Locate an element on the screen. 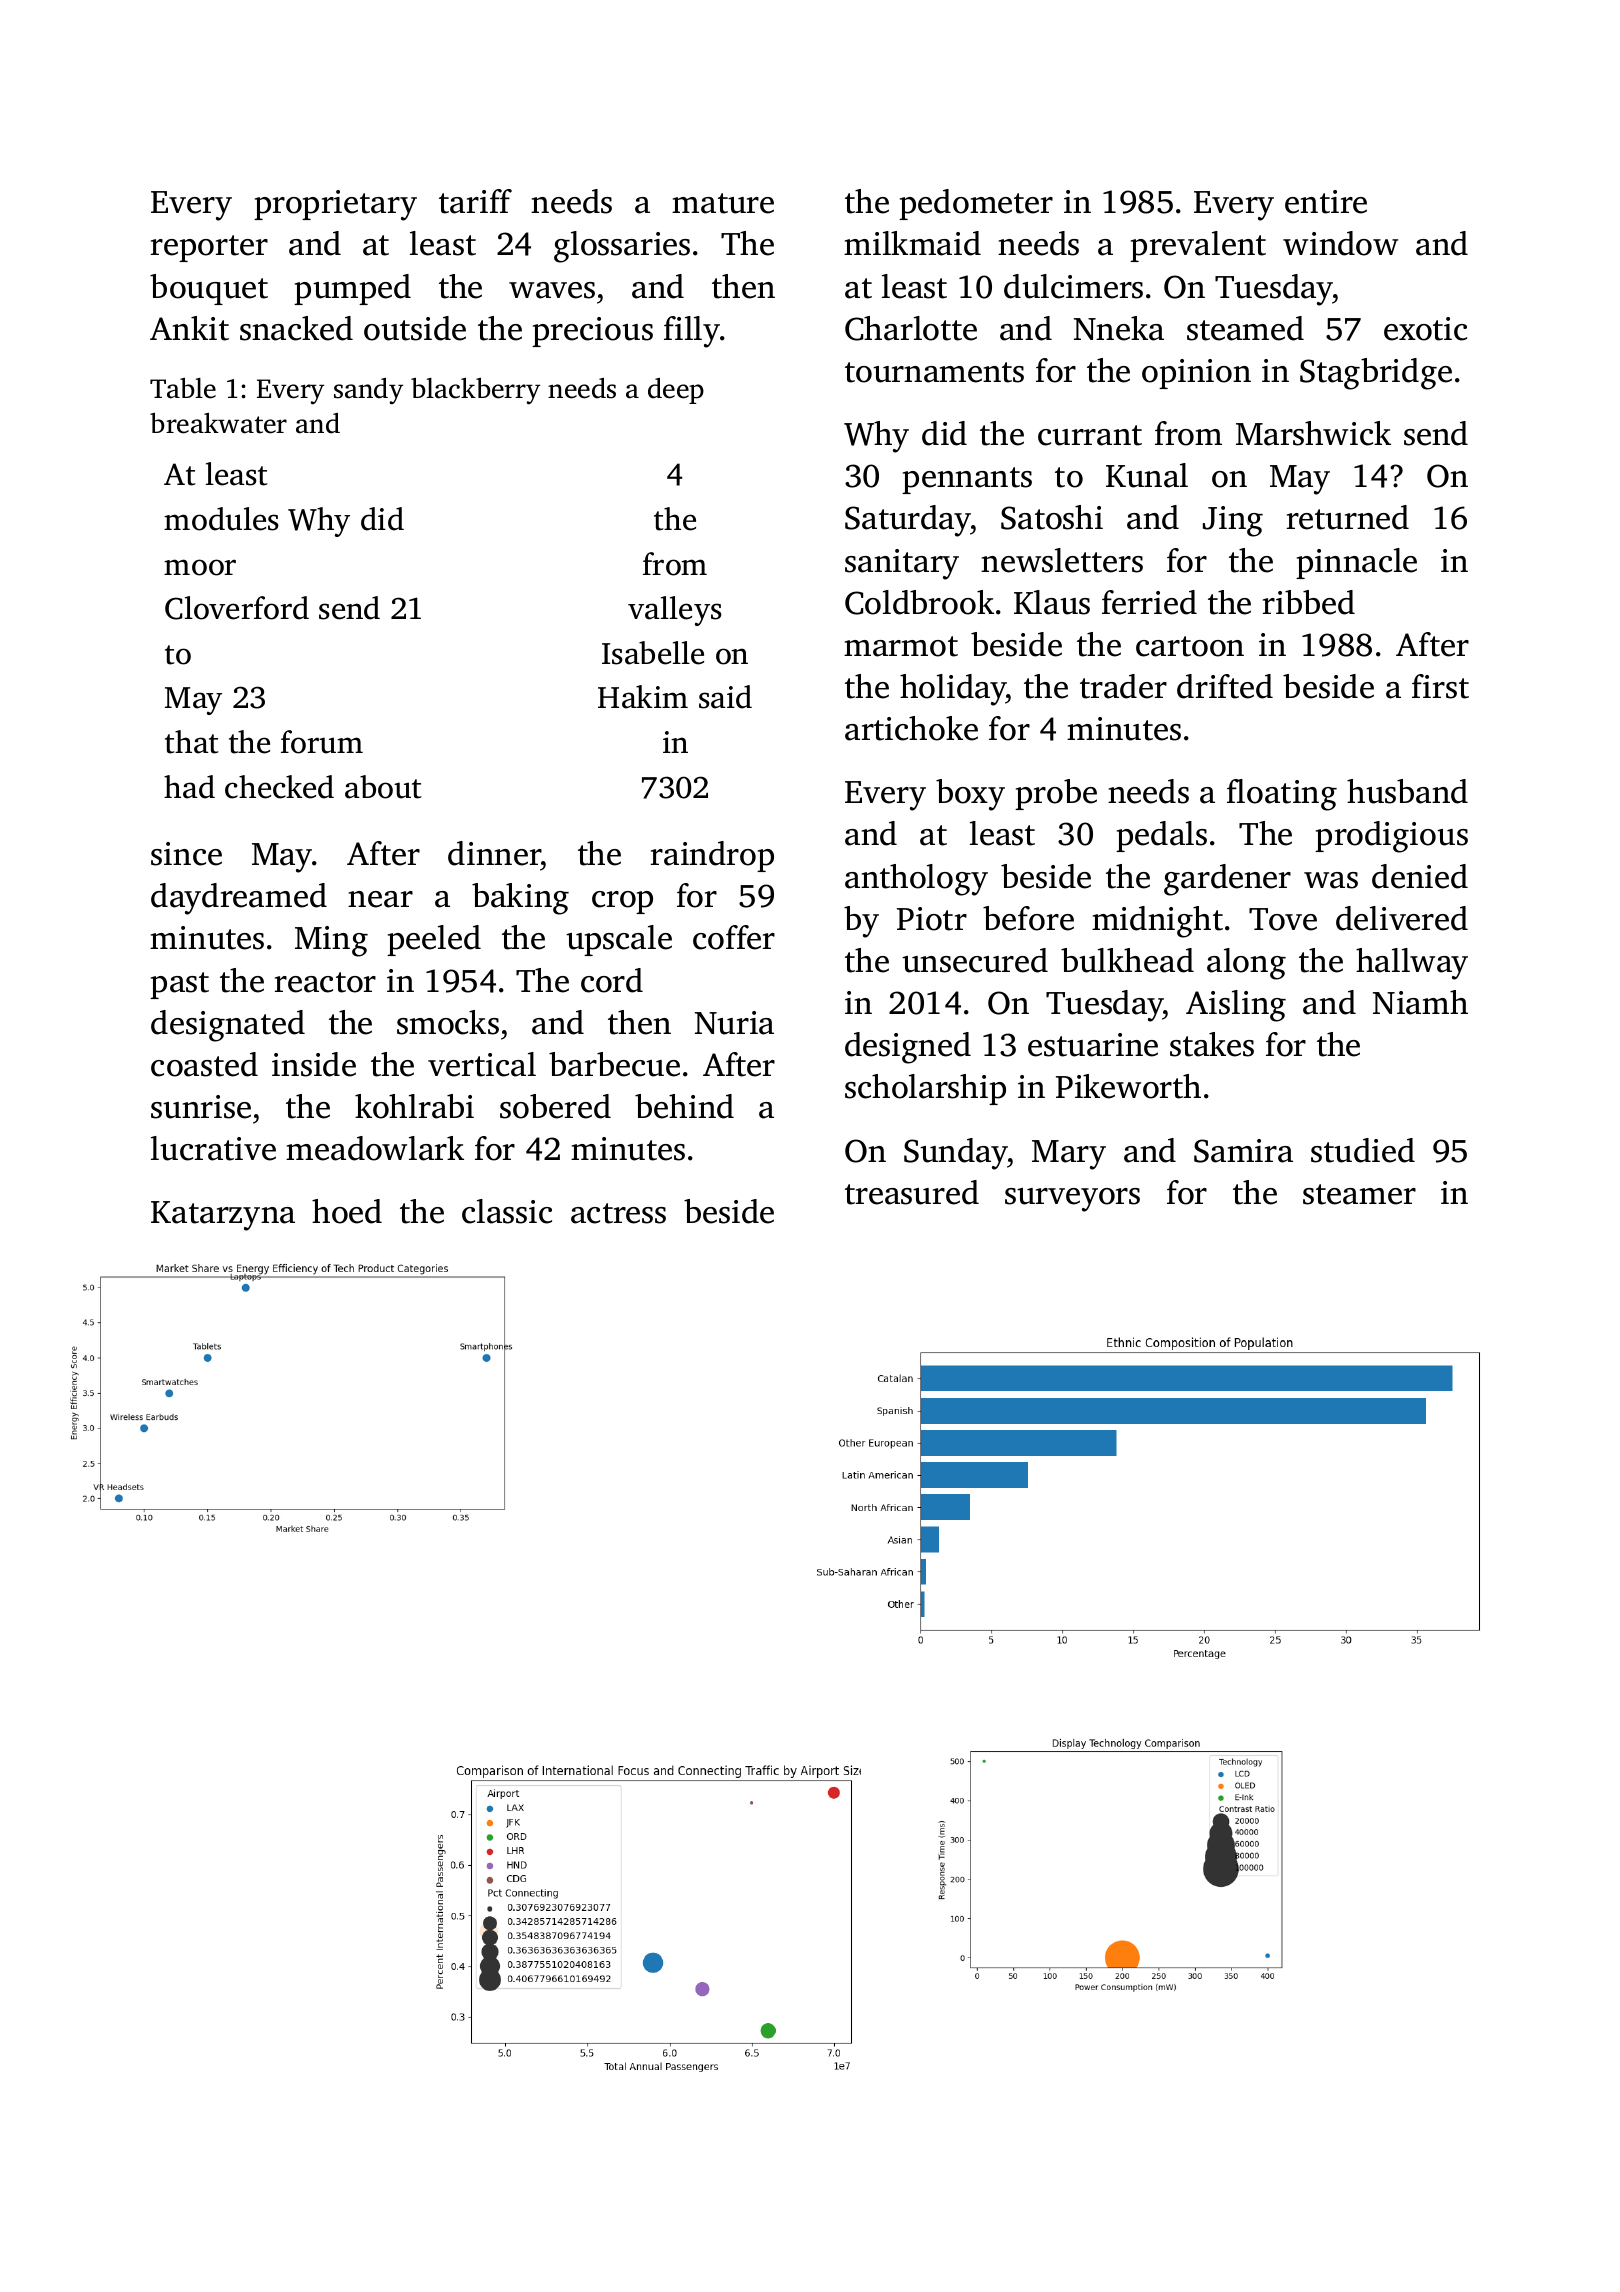 Image resolution: width=1620 pixels, height=2292 pixels. mature is located at coordinates (723, 203).
